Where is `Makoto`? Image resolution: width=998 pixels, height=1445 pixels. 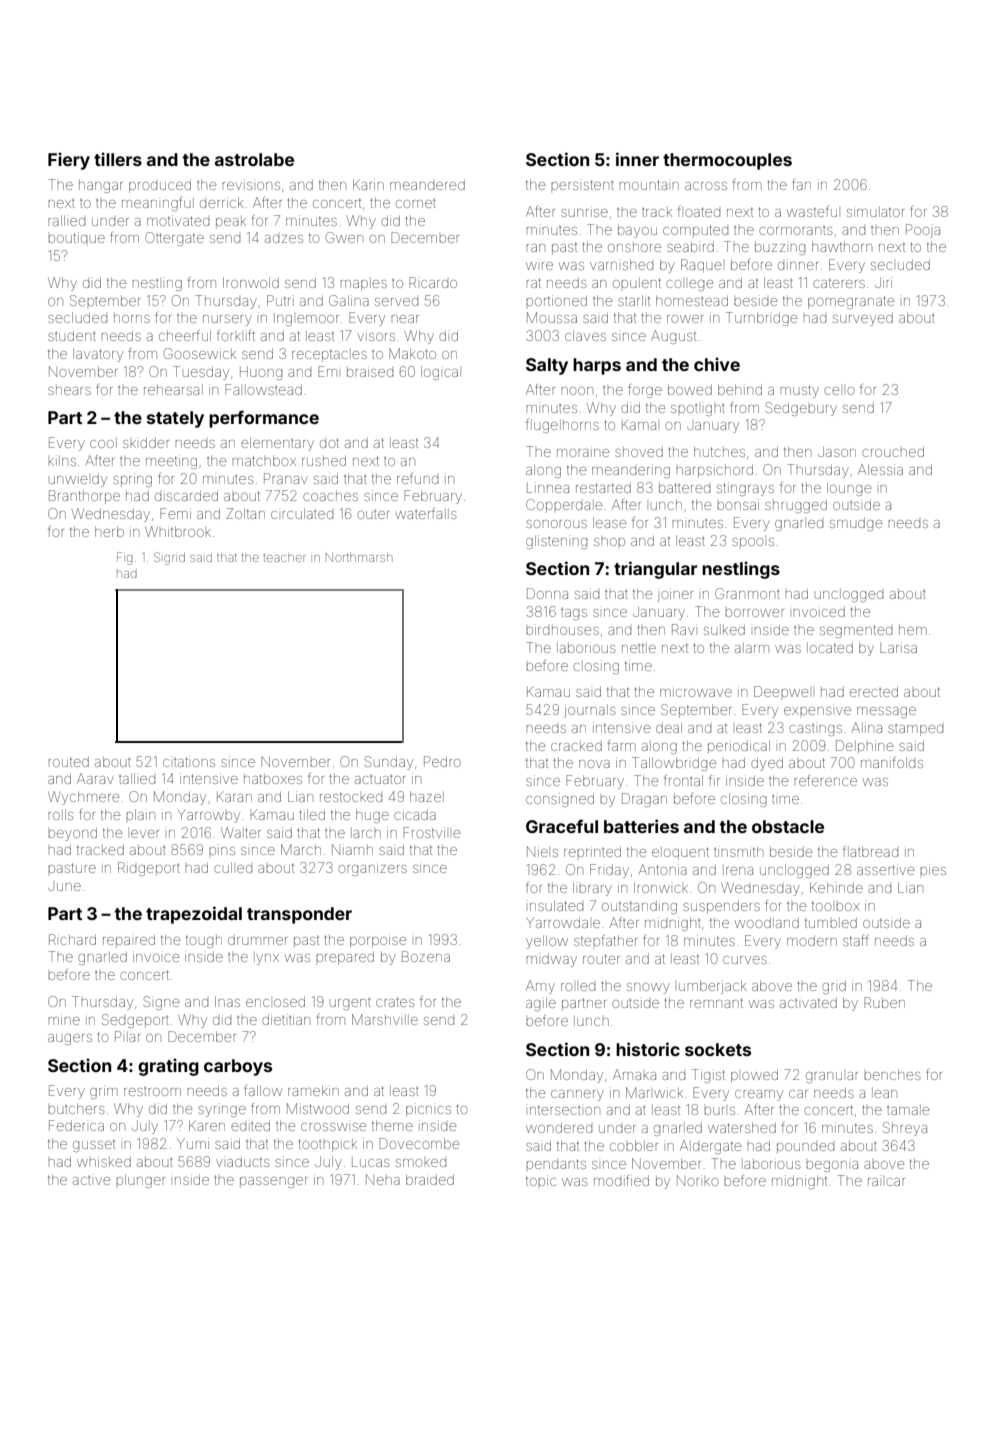
Makoto is located at coordinates (412, 353).
